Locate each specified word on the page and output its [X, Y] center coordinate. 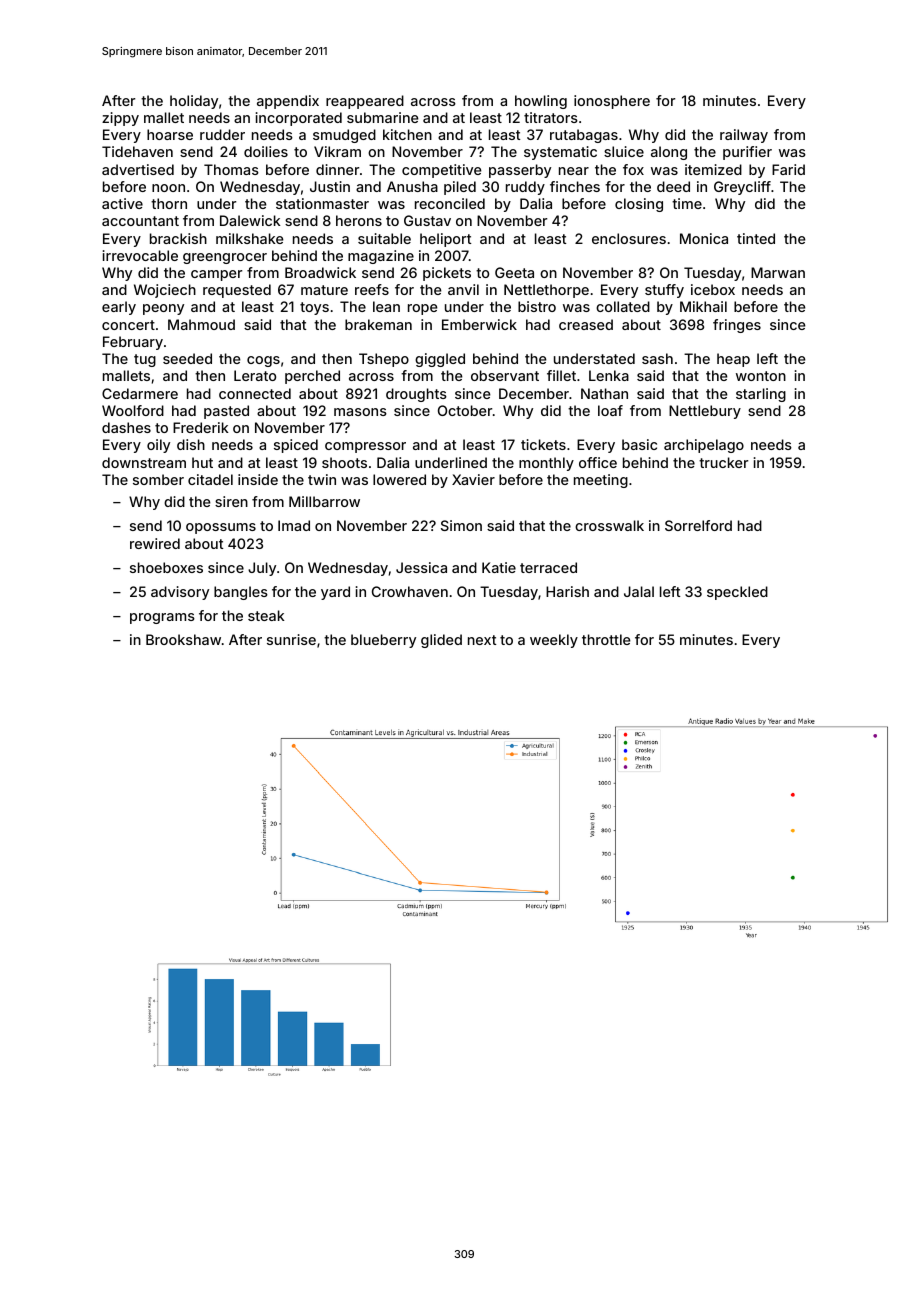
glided [441, 641]
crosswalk [609, 525]
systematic [560, 153]
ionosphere [612, 102]
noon [168, 188]
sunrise [291, 639]
